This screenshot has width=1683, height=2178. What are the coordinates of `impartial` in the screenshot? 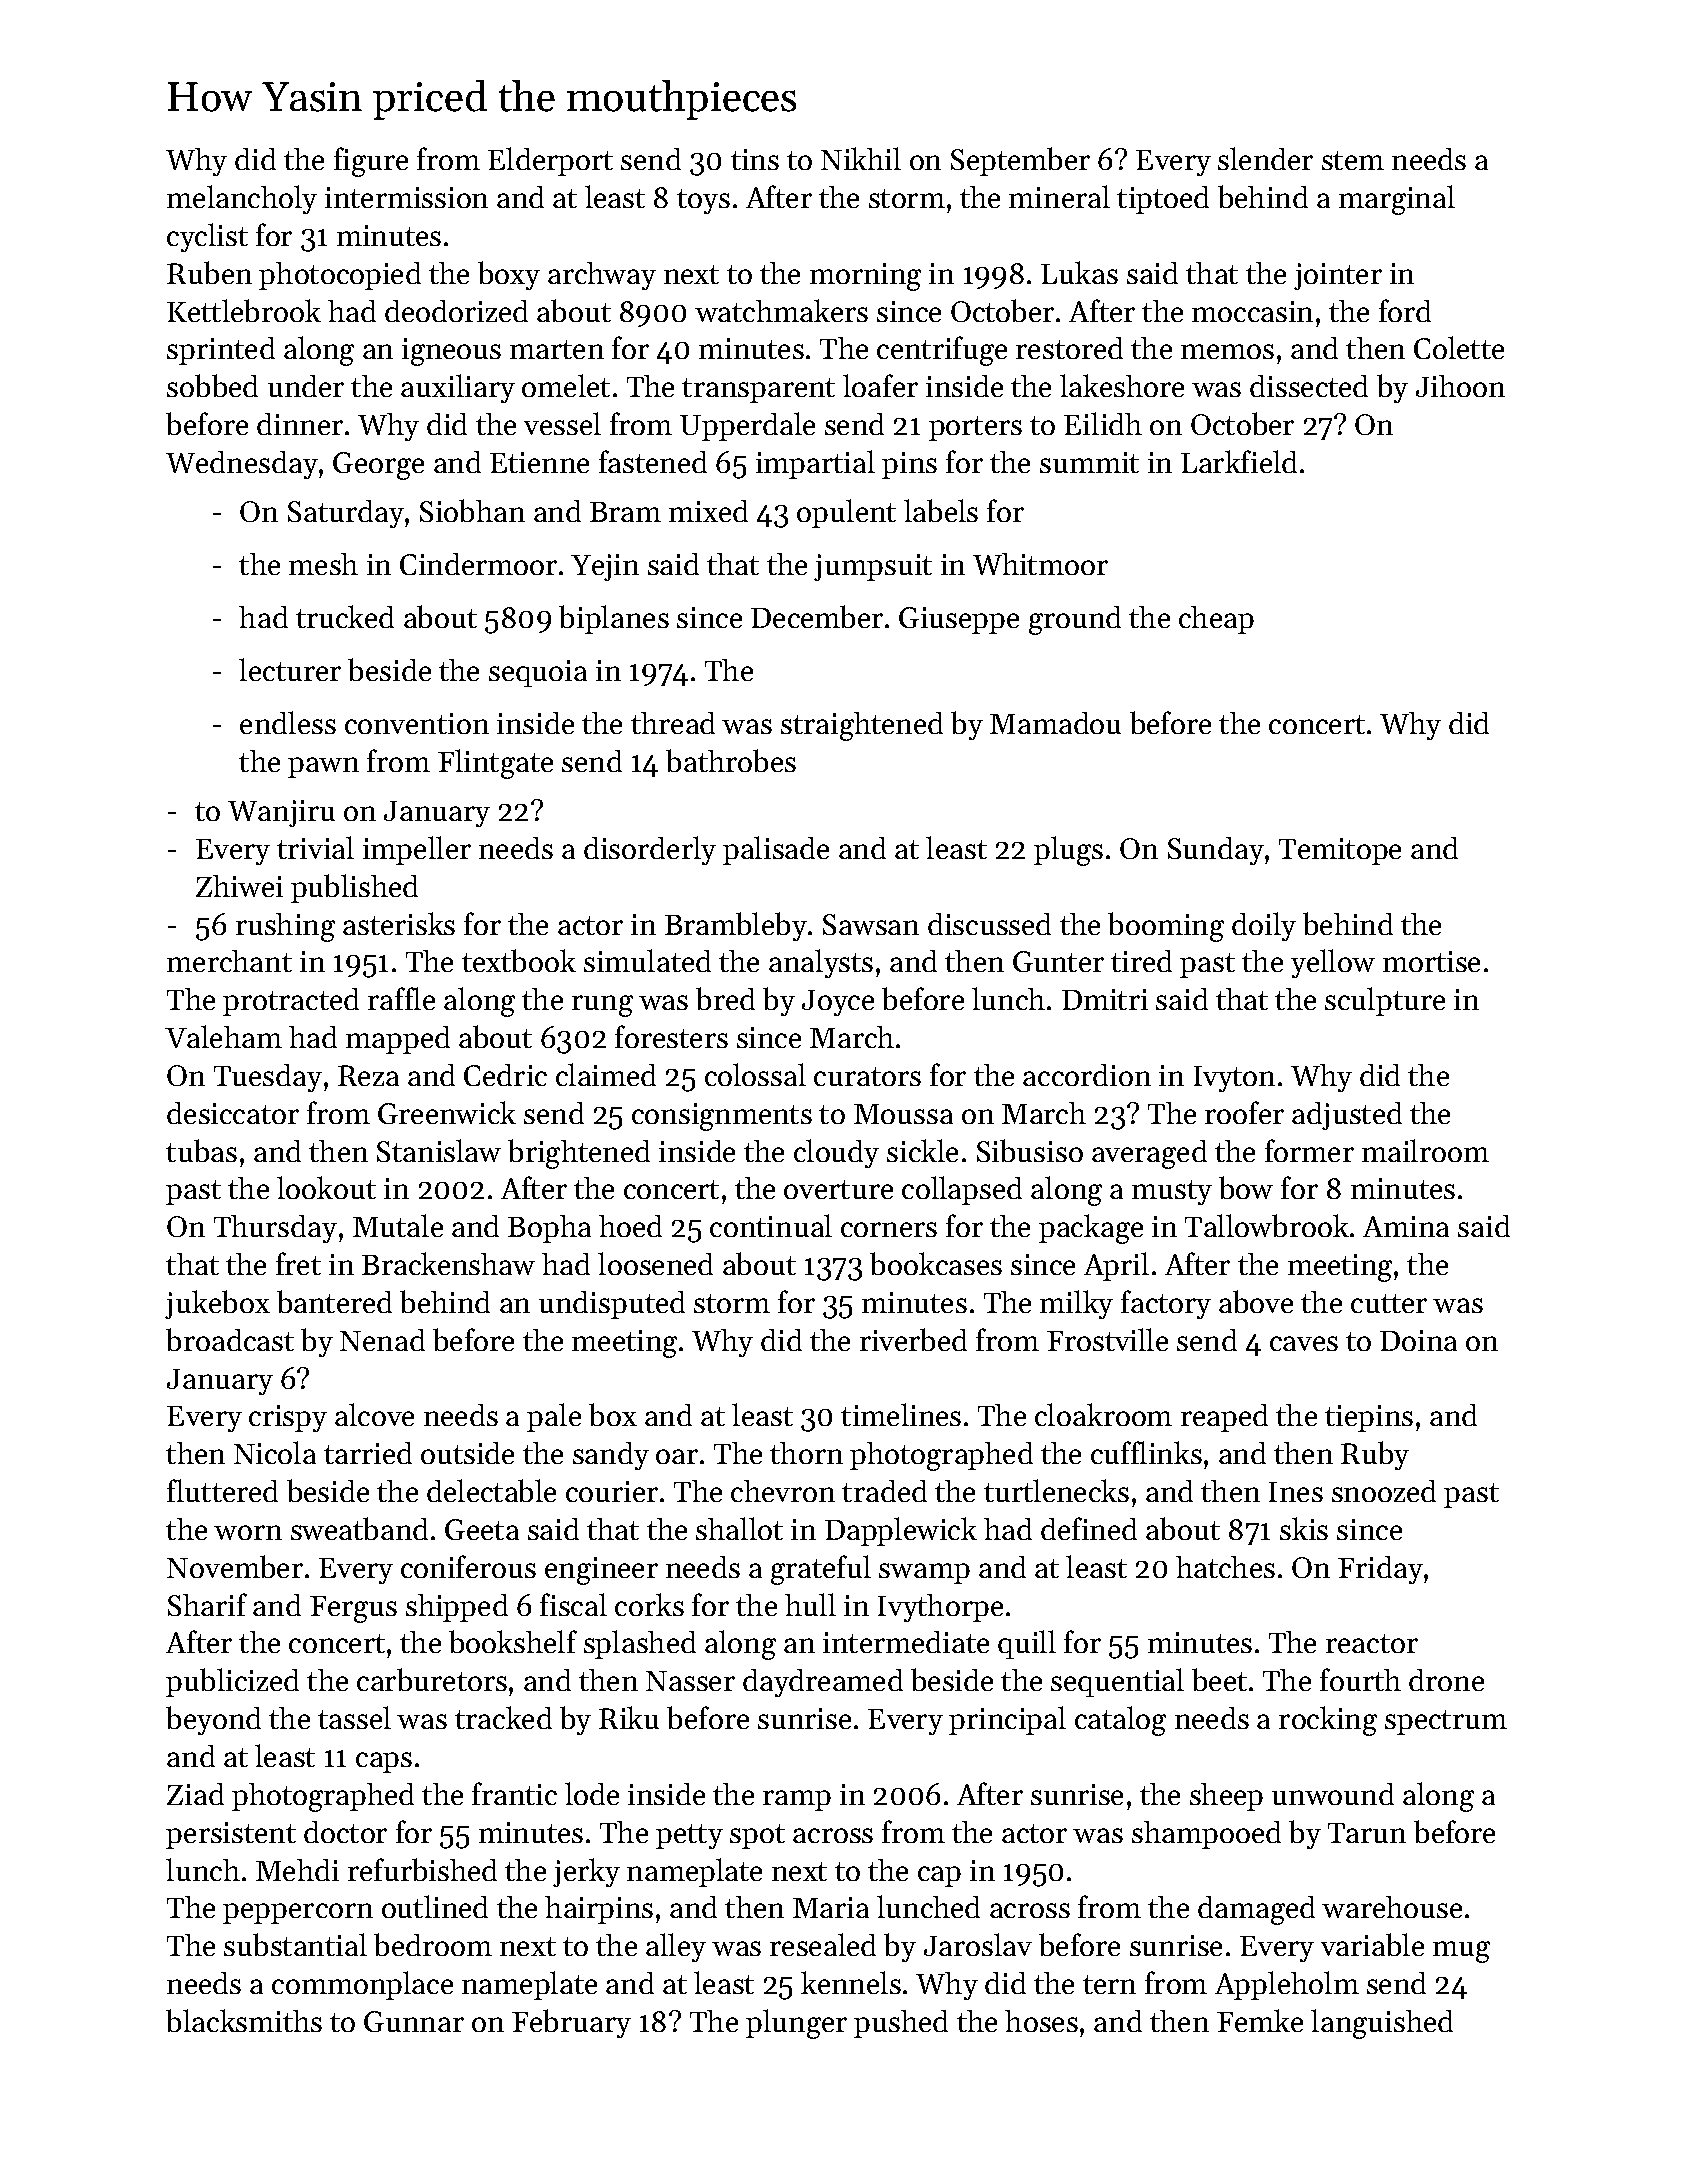 It's located at (815, 464).
